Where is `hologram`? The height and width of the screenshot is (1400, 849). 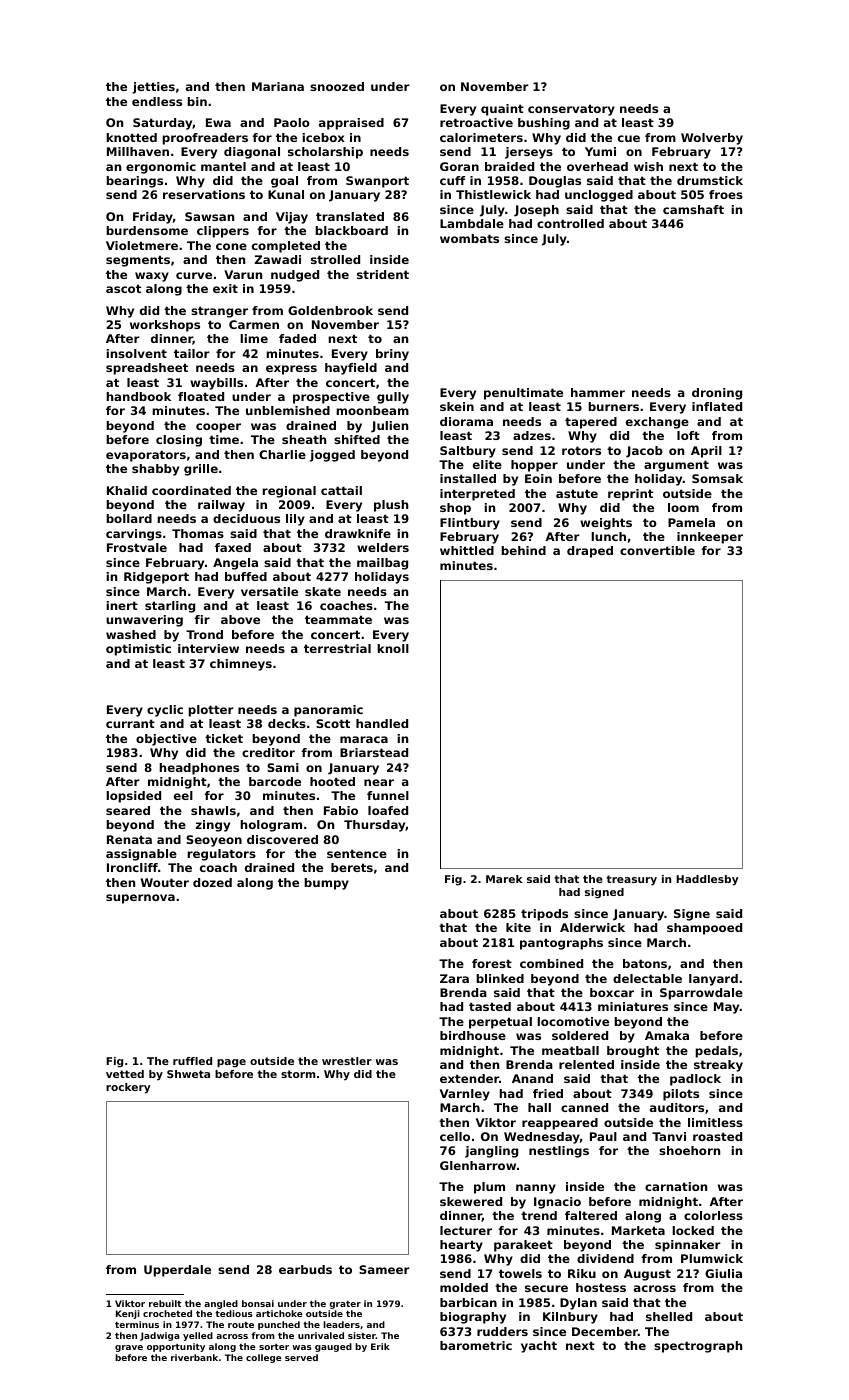 hologram is located at coordinates (271, 826).
